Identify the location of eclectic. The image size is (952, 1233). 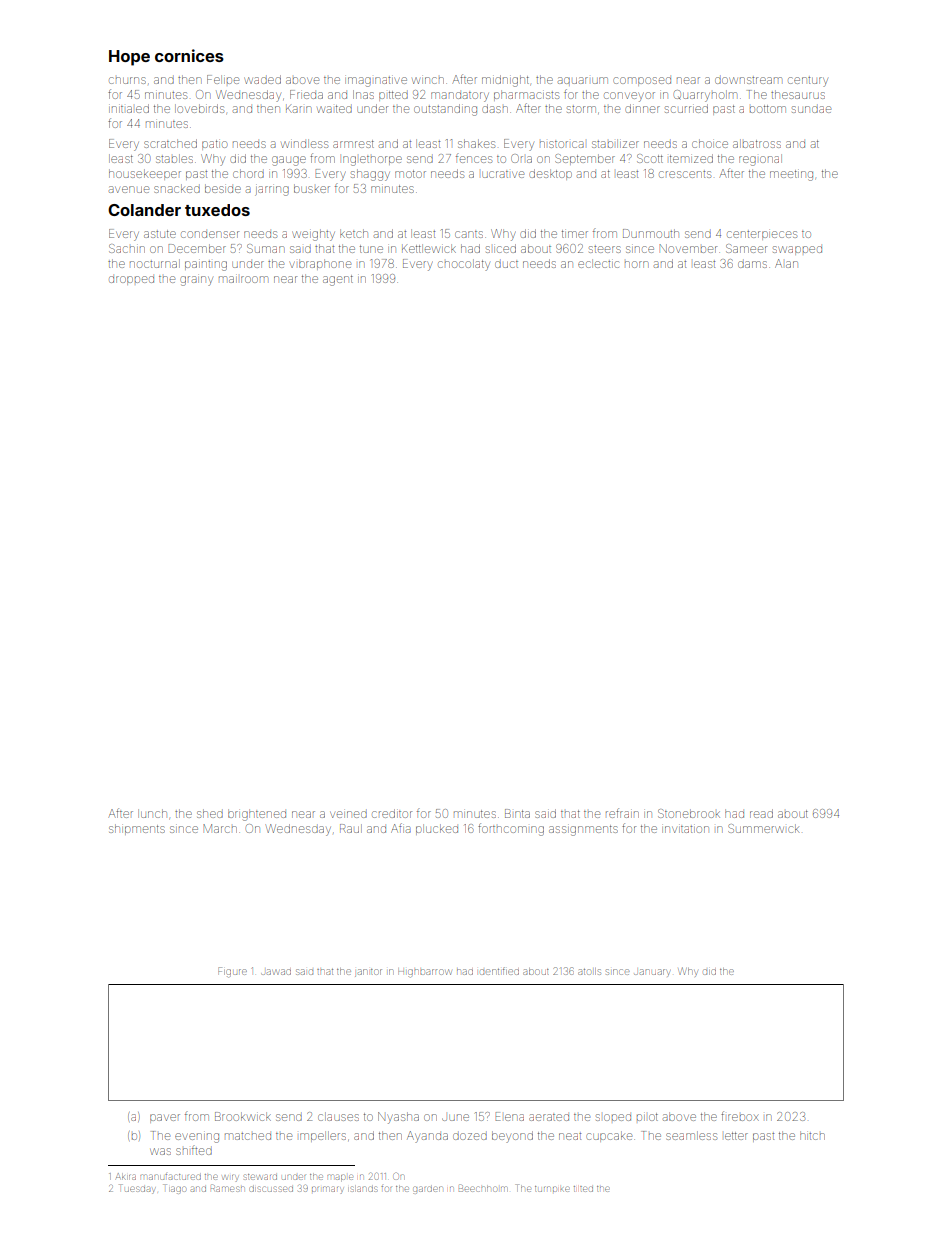
(598, 263).
